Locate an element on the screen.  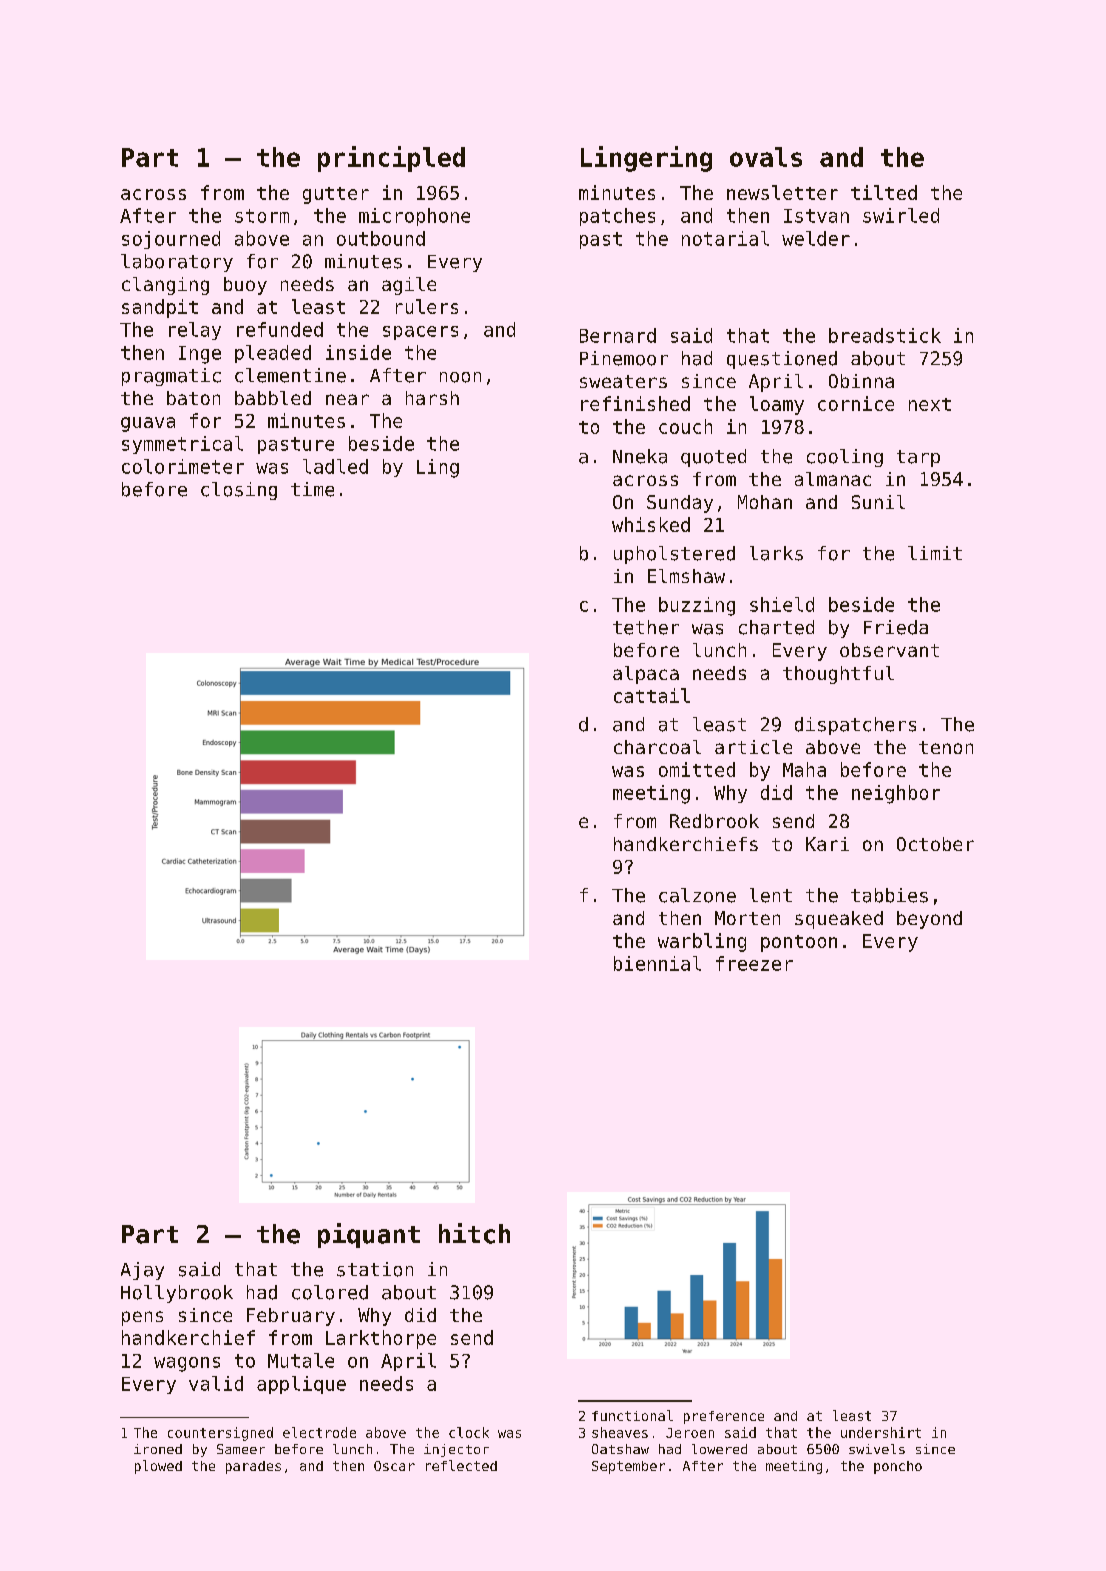
freezer is located at coordinates (754, 963).
